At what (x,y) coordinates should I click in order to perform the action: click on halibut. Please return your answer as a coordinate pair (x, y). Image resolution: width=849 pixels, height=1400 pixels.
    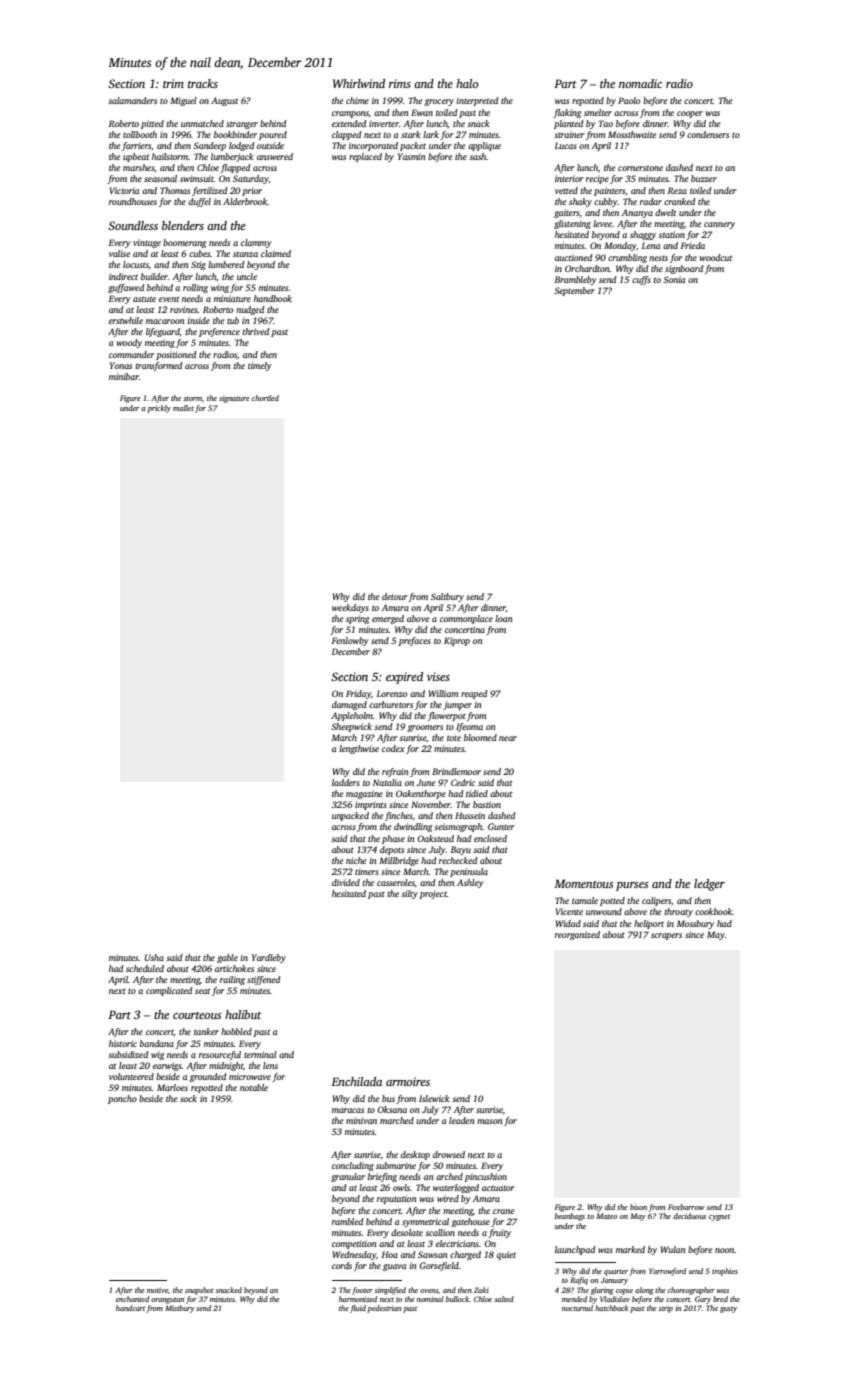
    Looking at the image, I should click on (243, 1014).
